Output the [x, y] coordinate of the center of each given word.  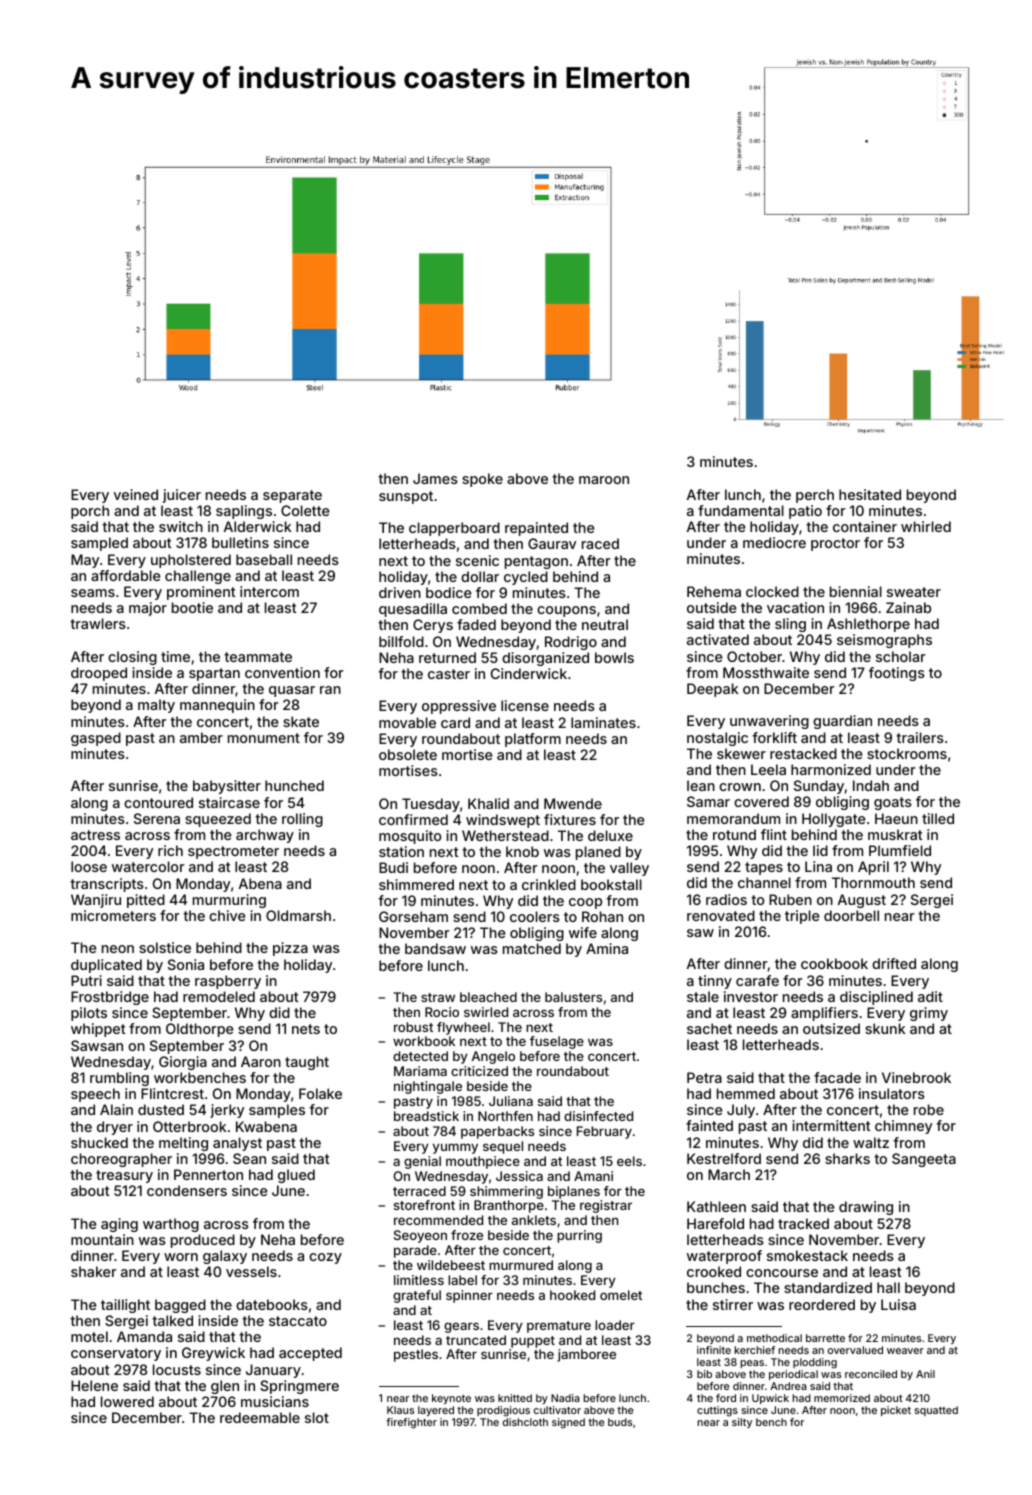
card [455, 722]
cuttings [717, 1411]
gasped [96, 739]
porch [90, 512]
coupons [566, 611]
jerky [227, 1111]
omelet [621, 1295]
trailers [920, 737]
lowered [127, 1401]
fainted [709, 1125]
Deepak [713, 690]
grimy [929, 1014]
